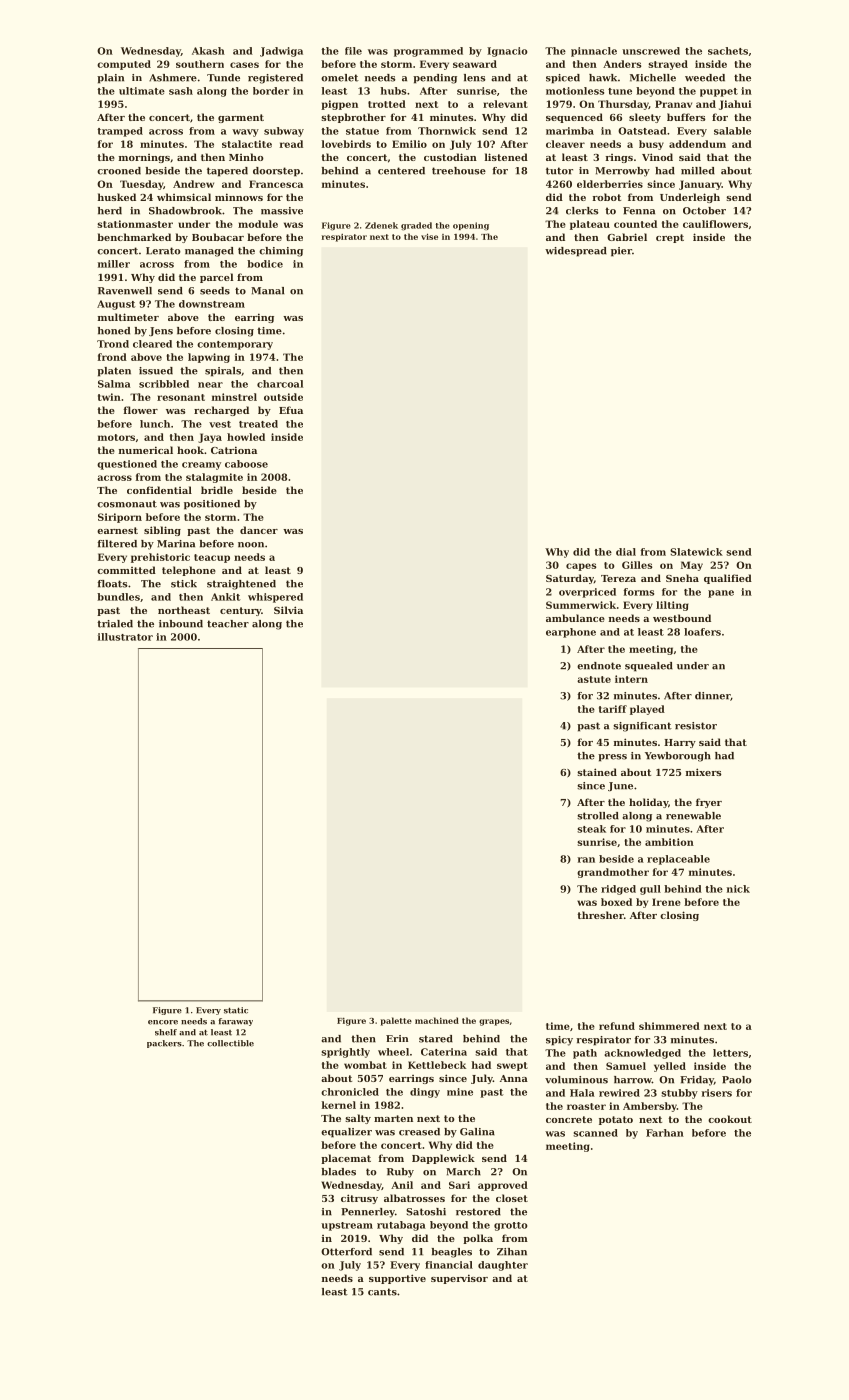 The width and height of the page is (849, 1400). I want to click on Thornwick, so click(447, 131).
